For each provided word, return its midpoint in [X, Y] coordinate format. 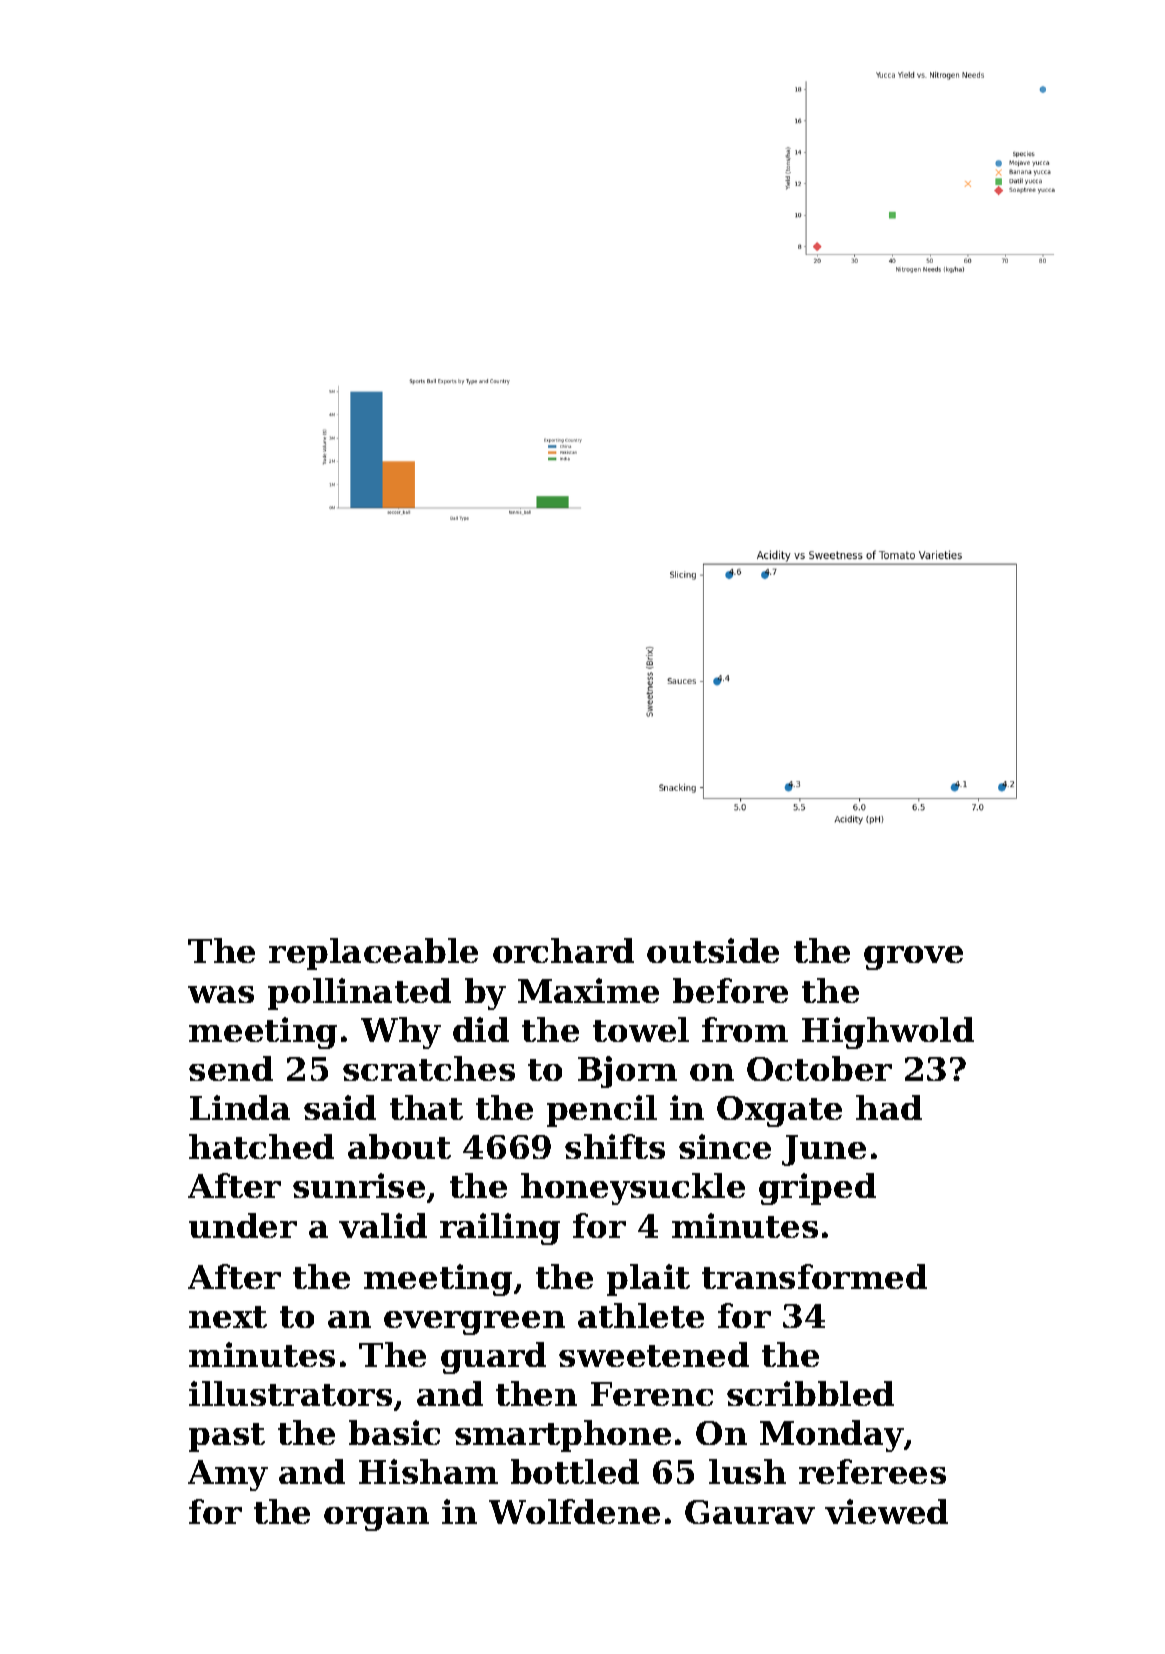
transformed [814, 1276]
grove [913, 958]
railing [500, 1229]
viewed [886, 1511]
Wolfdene [574, 1511]
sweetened [654, 1354]
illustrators [290, 1393]
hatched [261, 1146]
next [228, 1317]
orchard [563, 950]
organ [376, 1519]
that [426, 1107]
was [221, 994]
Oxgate [779, 1111]
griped [817, 1189]
